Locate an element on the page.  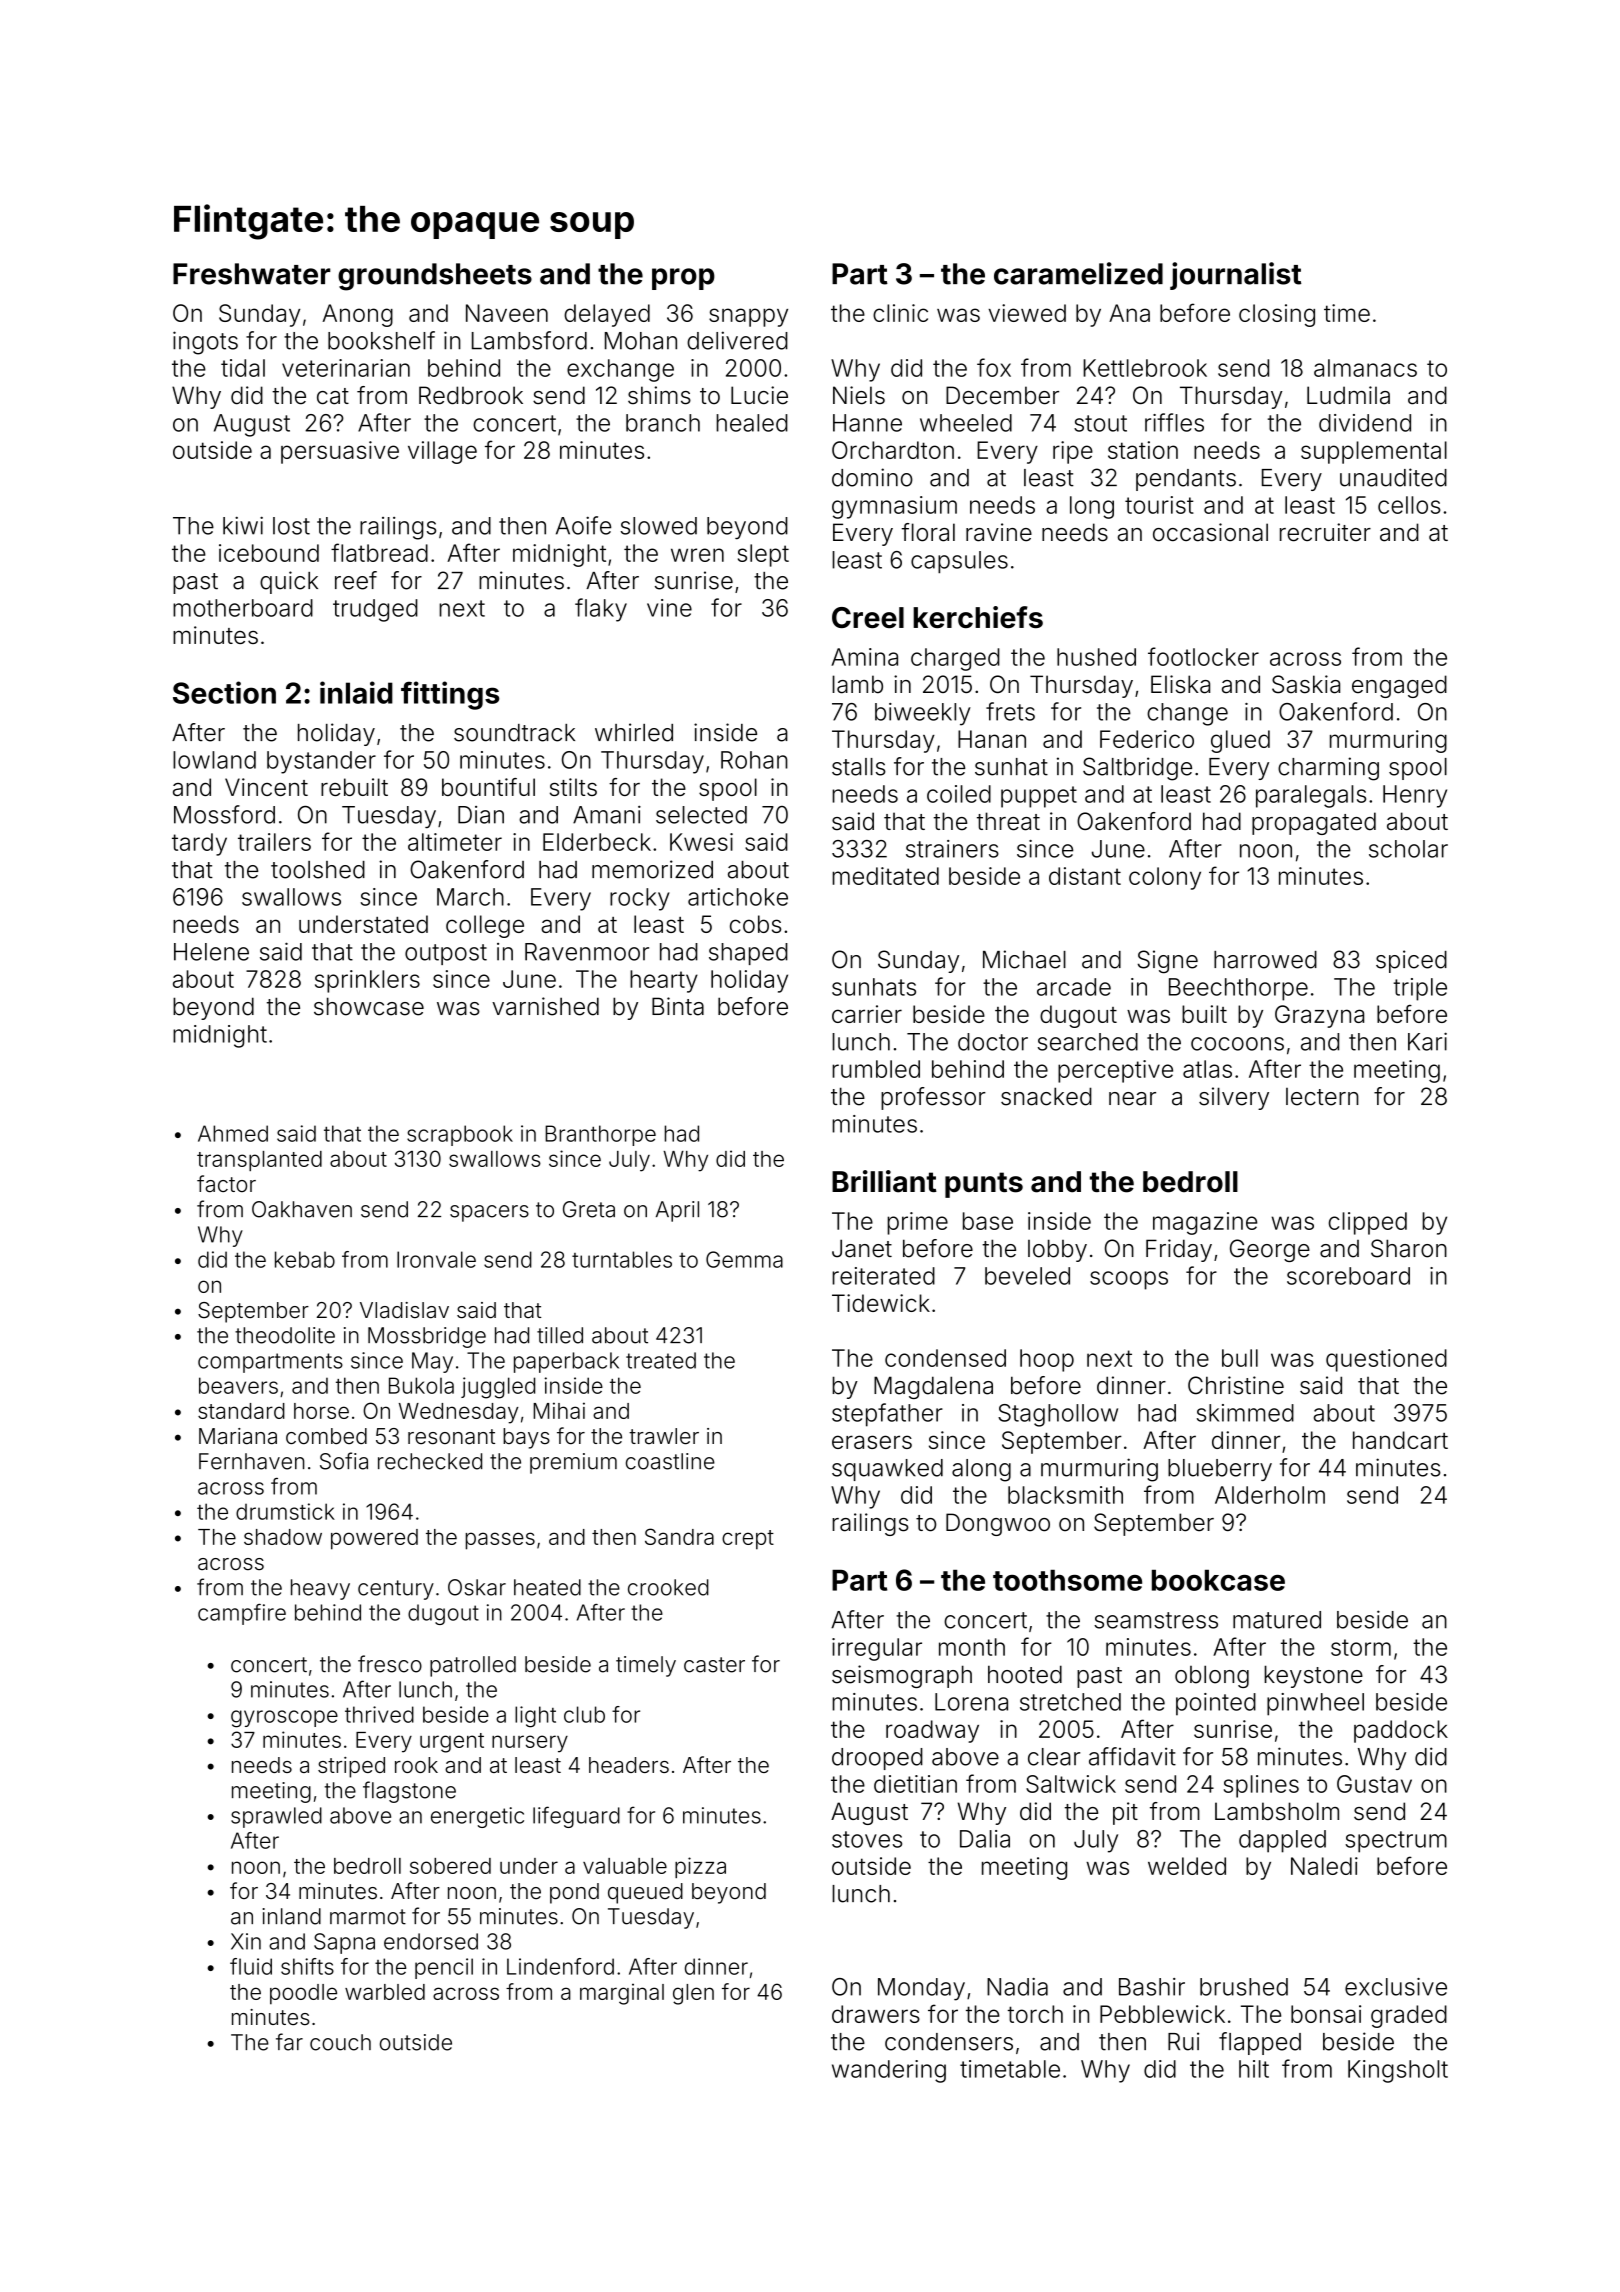
stoves is located at coordinates (867, 1839).
